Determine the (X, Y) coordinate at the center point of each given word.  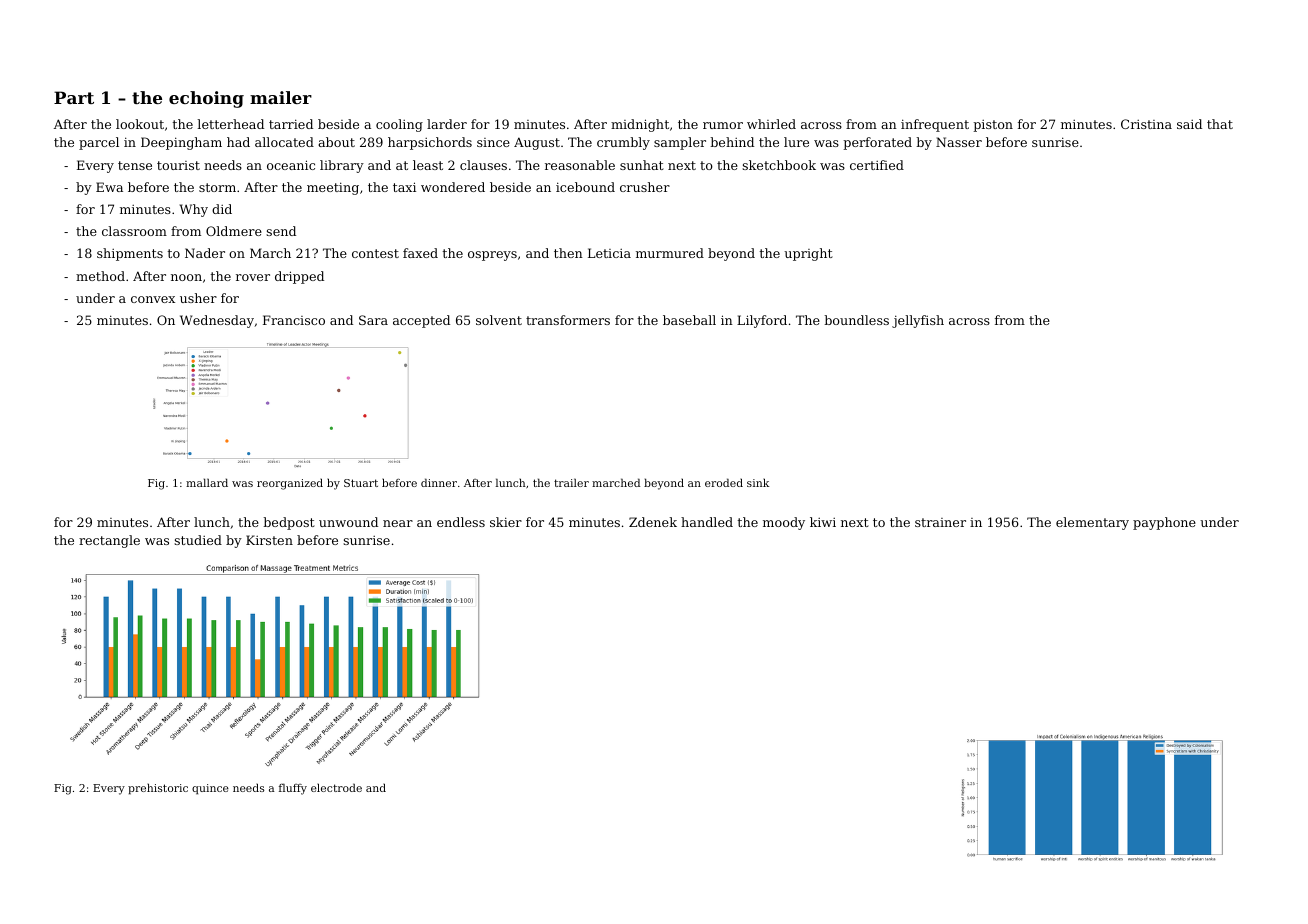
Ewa (109, 187)
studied (198, 540)
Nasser (959, 142)
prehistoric (158, 789)
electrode (336, 787)
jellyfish (918, 321)
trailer (571, 482)
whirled (771, 124)
